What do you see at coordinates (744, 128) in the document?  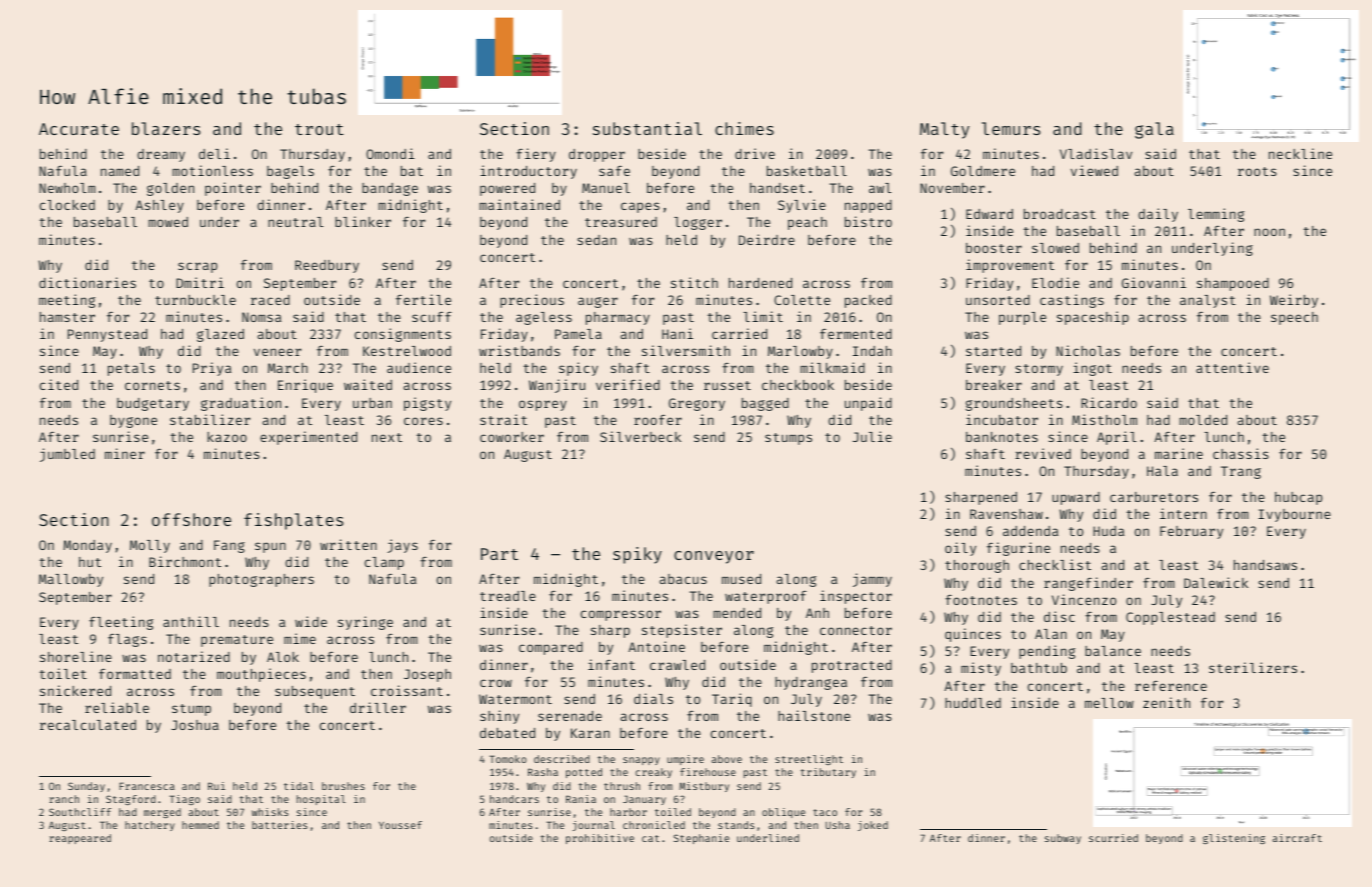 I see `chimes` at bounding box center [744, 128].
